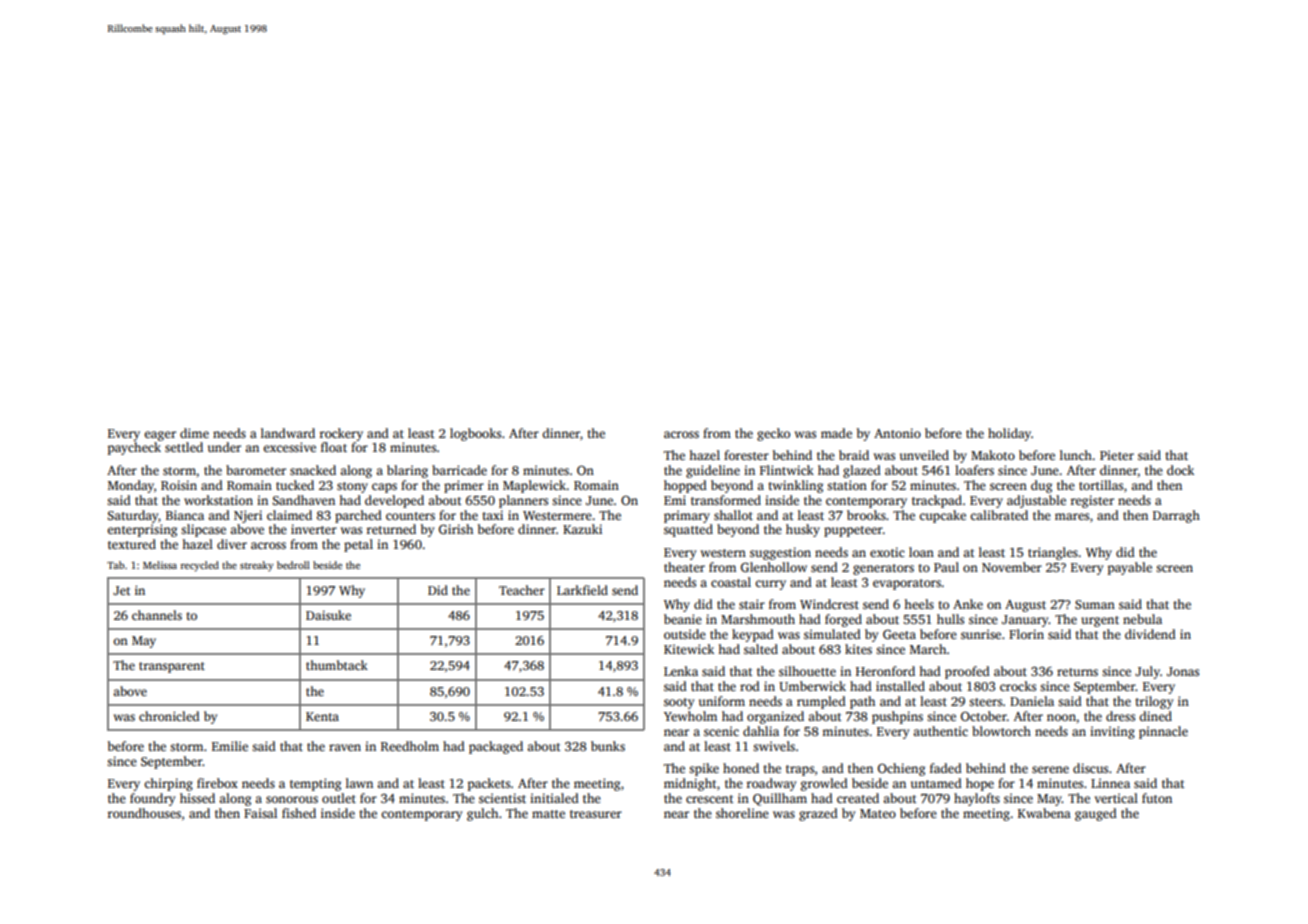 This screenshot has width=1308, height=924. What do you see at coordinates (169, 716) in the screenshot?
I see `chronicled` at bounding box center [169, 716].
